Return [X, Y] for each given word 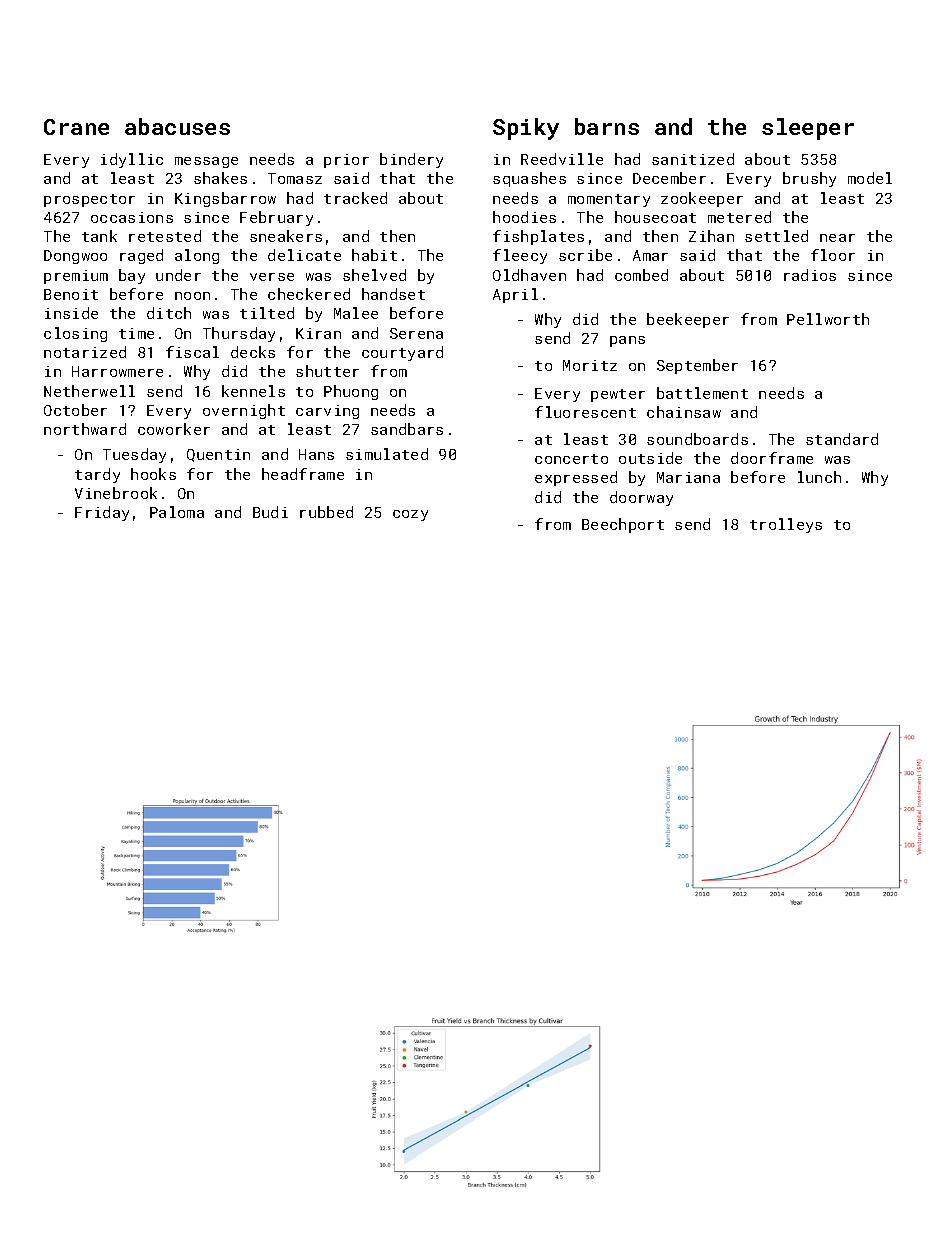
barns [607, 126]
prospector [89, 200]
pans [627, 341]
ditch [169, 313]
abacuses [177, 126]
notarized [85, 352]
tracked [355, 198]
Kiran [318, 333]
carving [327, 412]
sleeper [808, 129]
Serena [416, 333]
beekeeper [688, 320]
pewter [618, 395]
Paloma [177, 512]
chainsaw [684, 412]
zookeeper [702, 199]
